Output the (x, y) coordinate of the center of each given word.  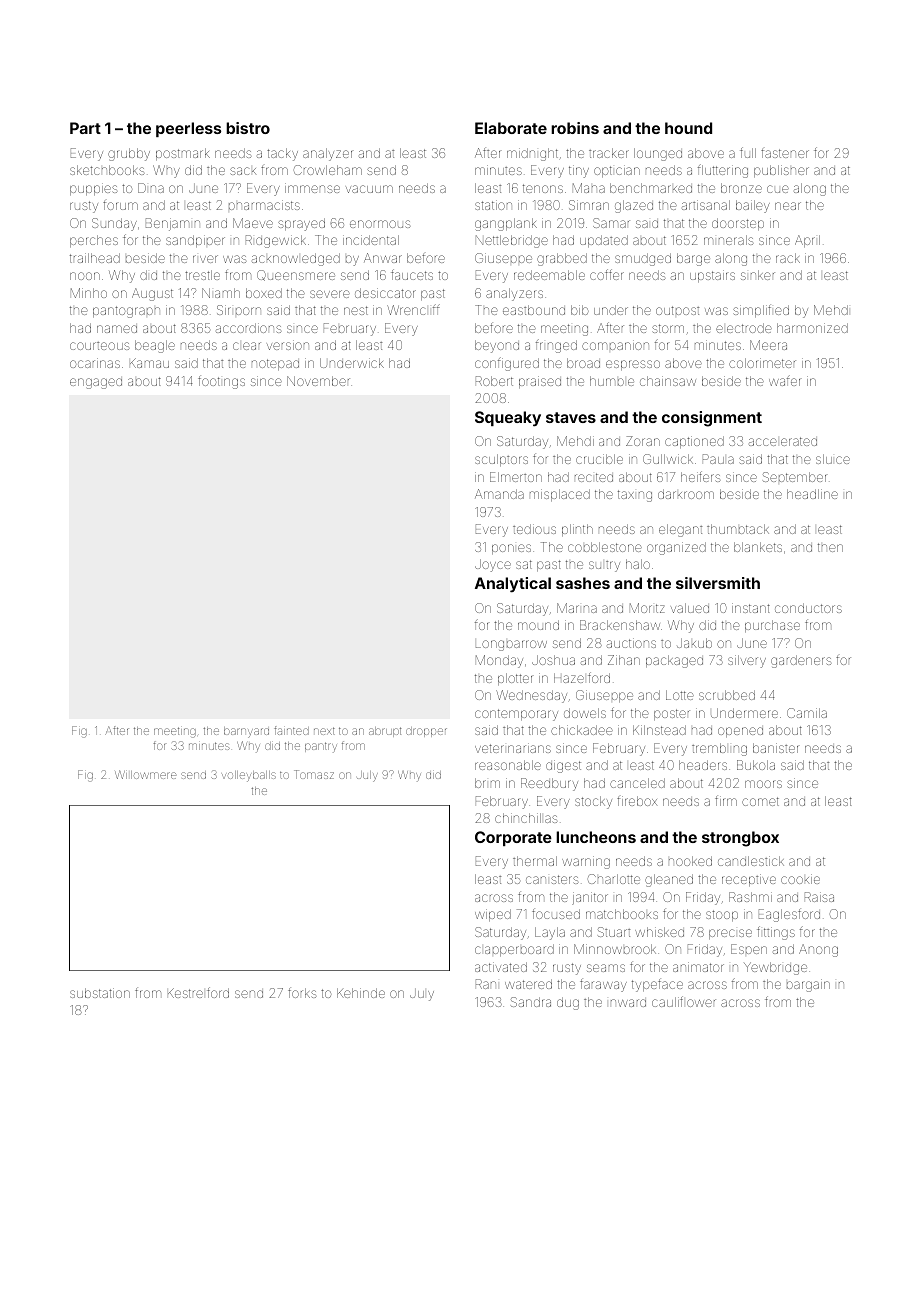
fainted (291, 730)
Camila (807, 713)
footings (221, 382)
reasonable (508, 765)
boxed (264, 293)
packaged (674, 661)
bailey (753, 206)
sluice (833, 459)
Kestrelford (198, 992)
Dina (151, 188)
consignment (712, 419)
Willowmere (145, 774)
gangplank (506, 224)
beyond (497, 346)
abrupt (385, 732)
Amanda (499, 494)
